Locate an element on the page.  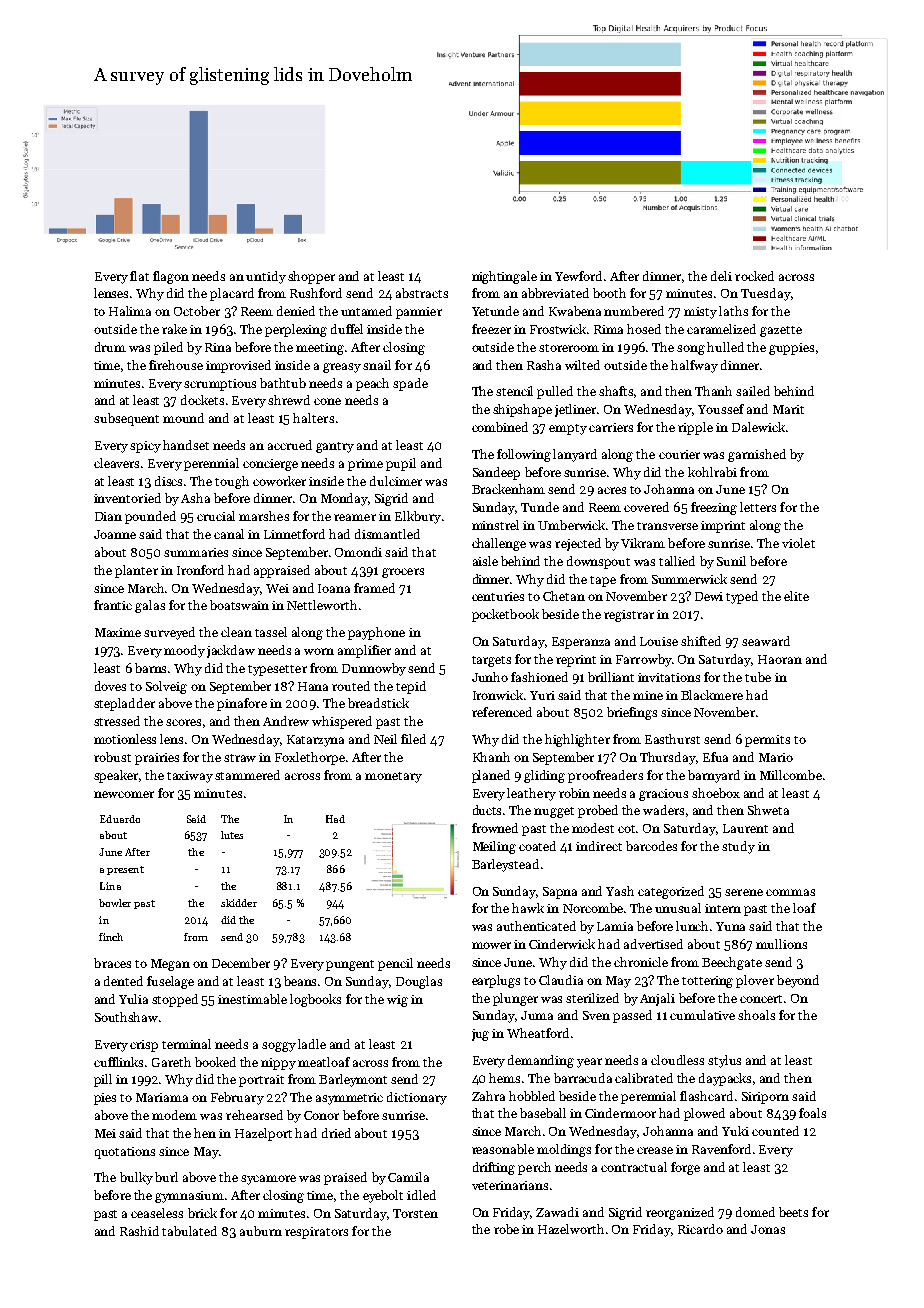
abstracts is located at coordinates (422, 293).
